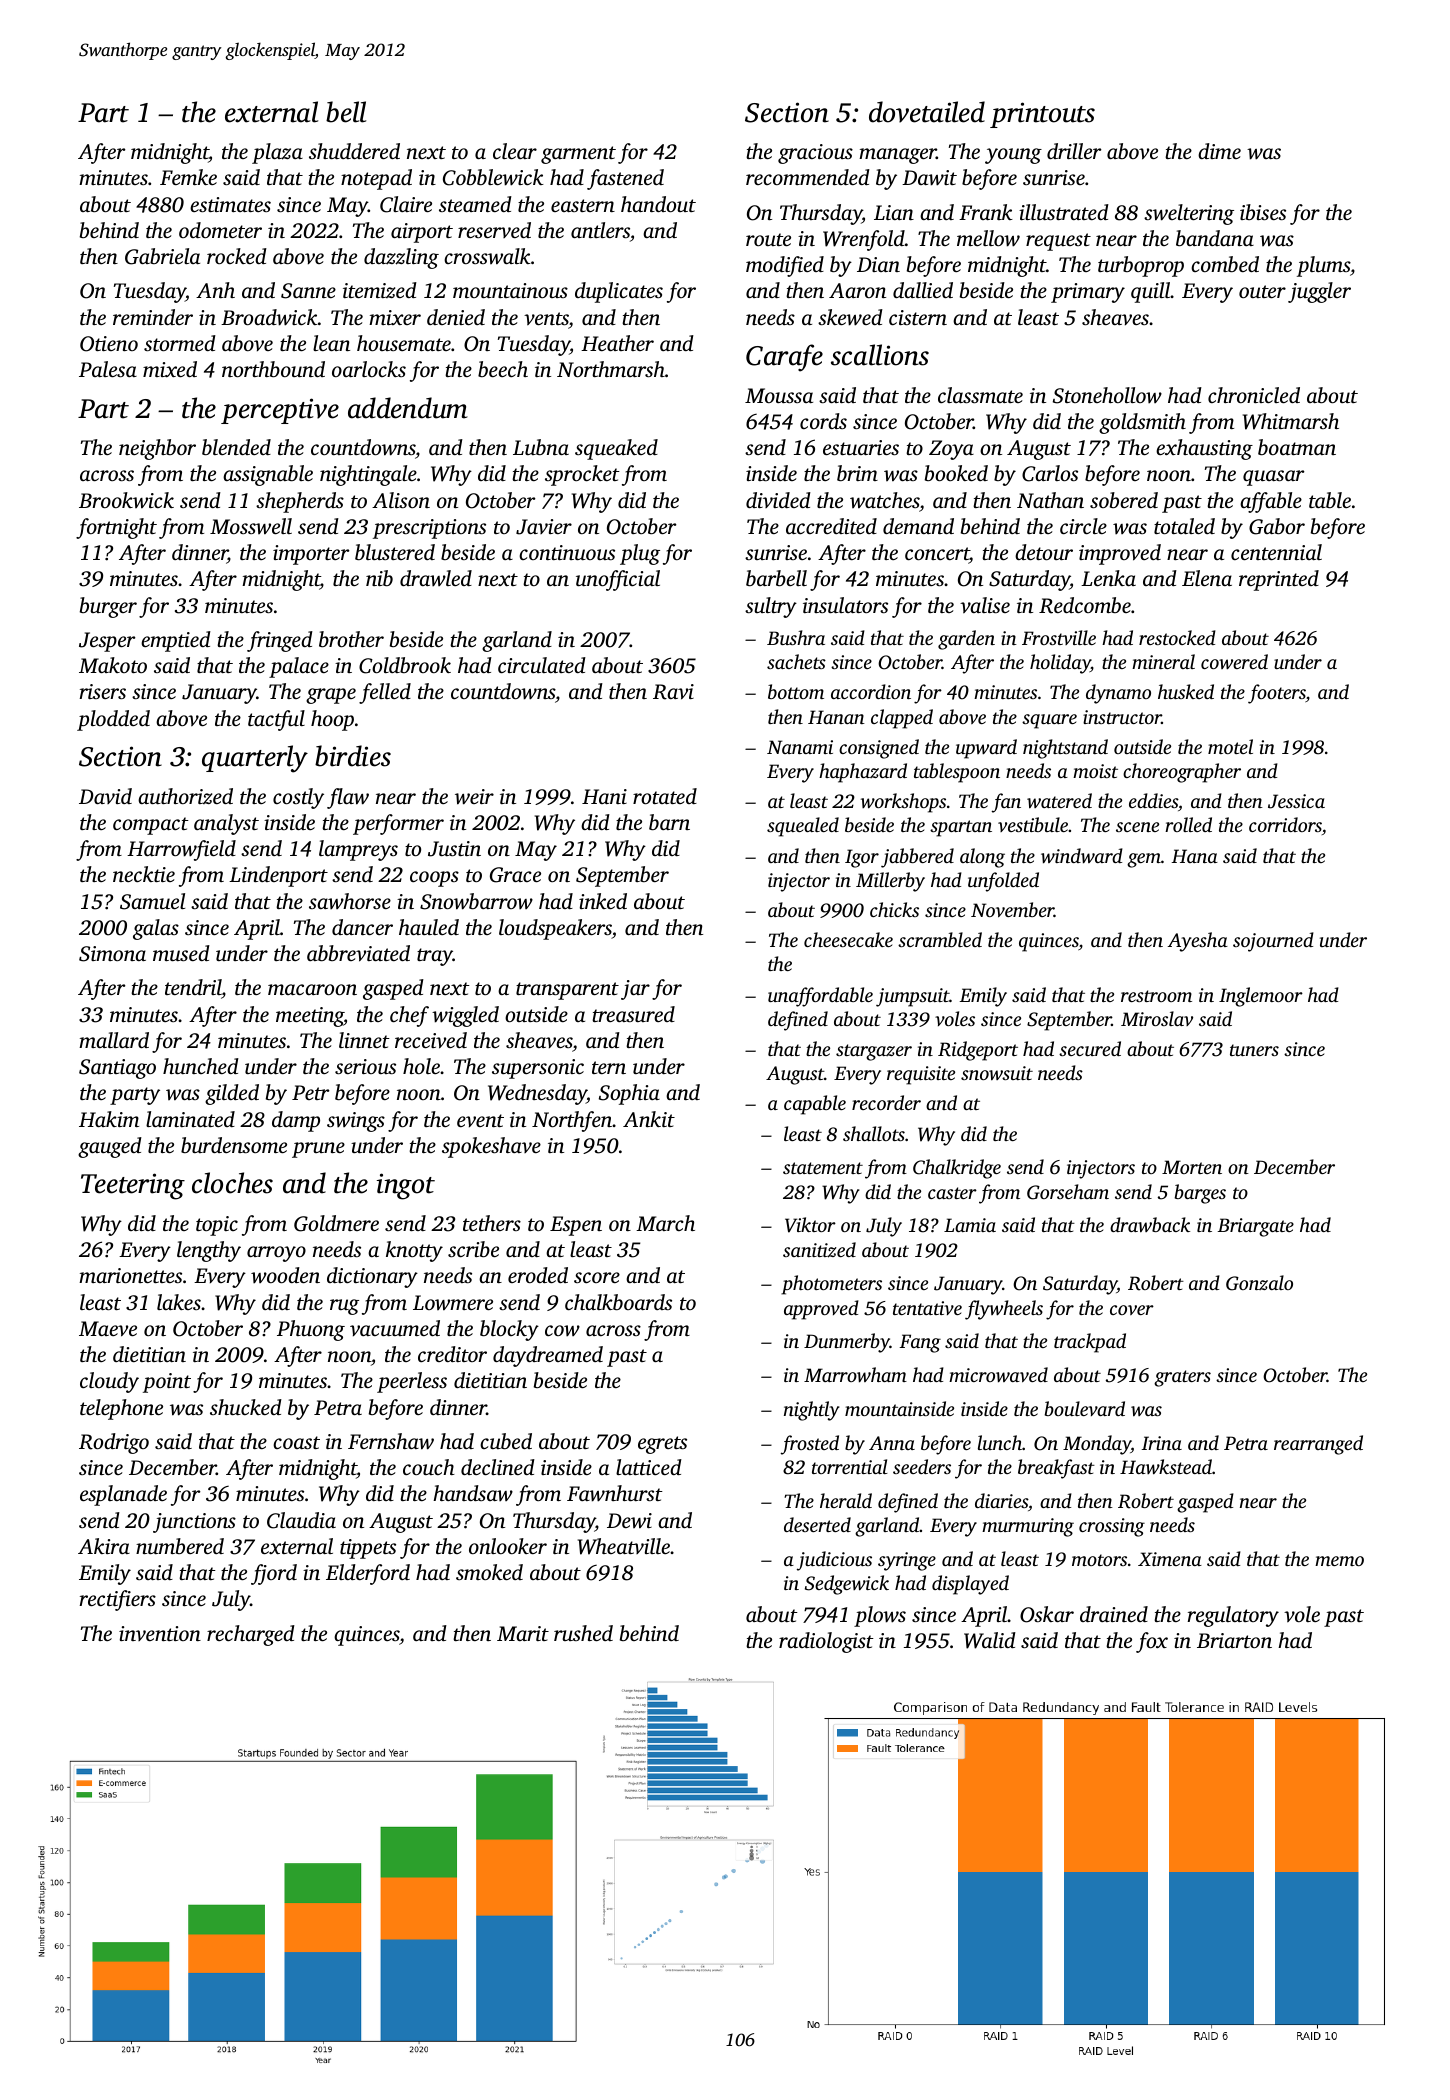 The width and height of the document is (1450, 2100). What do you see at coordinates (820, 997) in the document?
I see `unaffordable` at bounding box center [820, 997].
